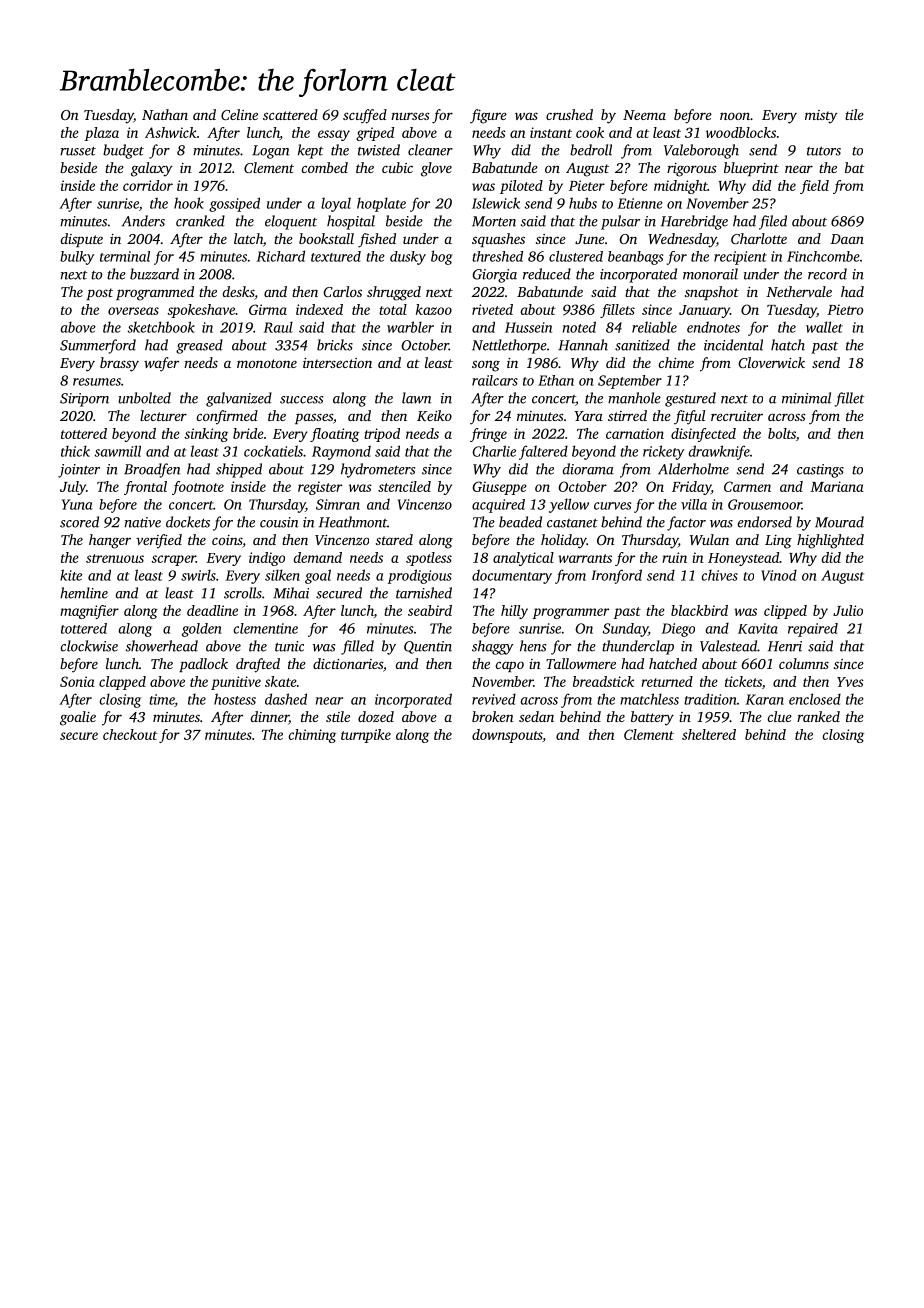  What do you see at coordinates (337, 363) in the screenshot?
I see `intersection` at bounding box center [337, 363].
